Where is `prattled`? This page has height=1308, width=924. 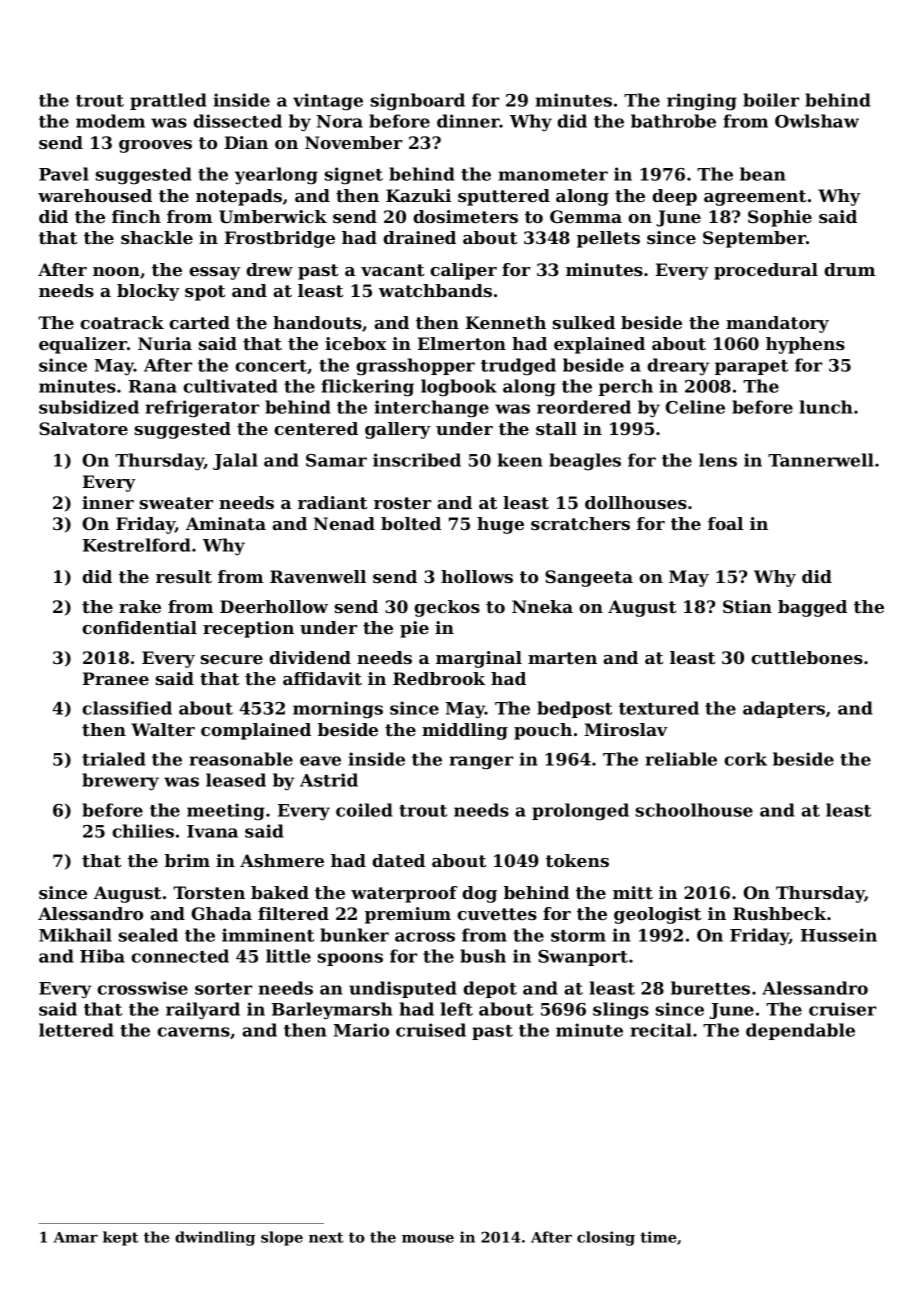
prattled is located at coordinates (168, 101).
